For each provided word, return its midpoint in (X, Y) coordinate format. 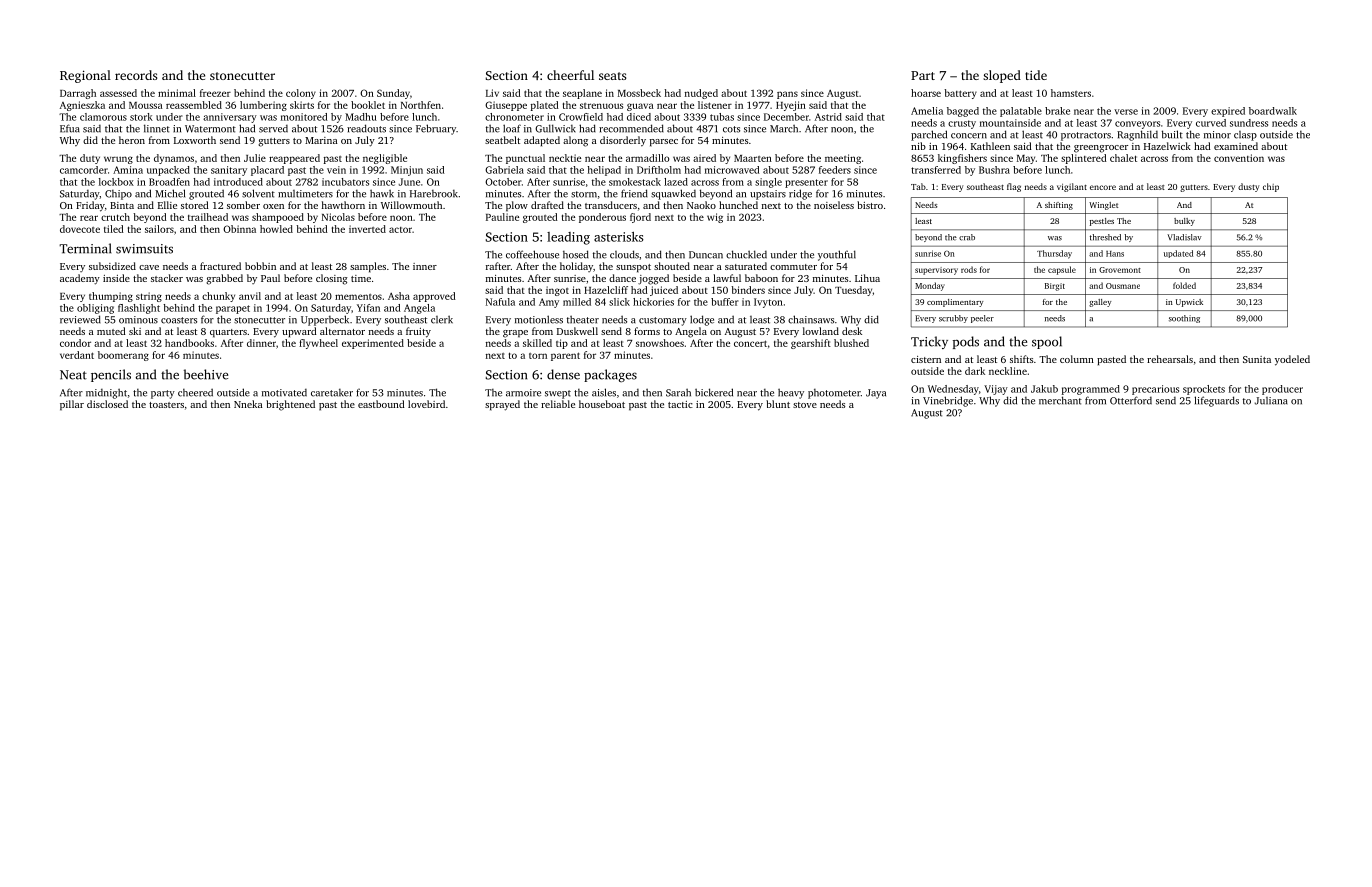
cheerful (570, 75)
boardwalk (1273, 111)
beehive (206, 374)
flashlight (139, 309)
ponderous (602, 218)
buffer (725, 302)
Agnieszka (82, 106)
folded (1184, 285)
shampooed (278, 218)
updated (1178, 254)
